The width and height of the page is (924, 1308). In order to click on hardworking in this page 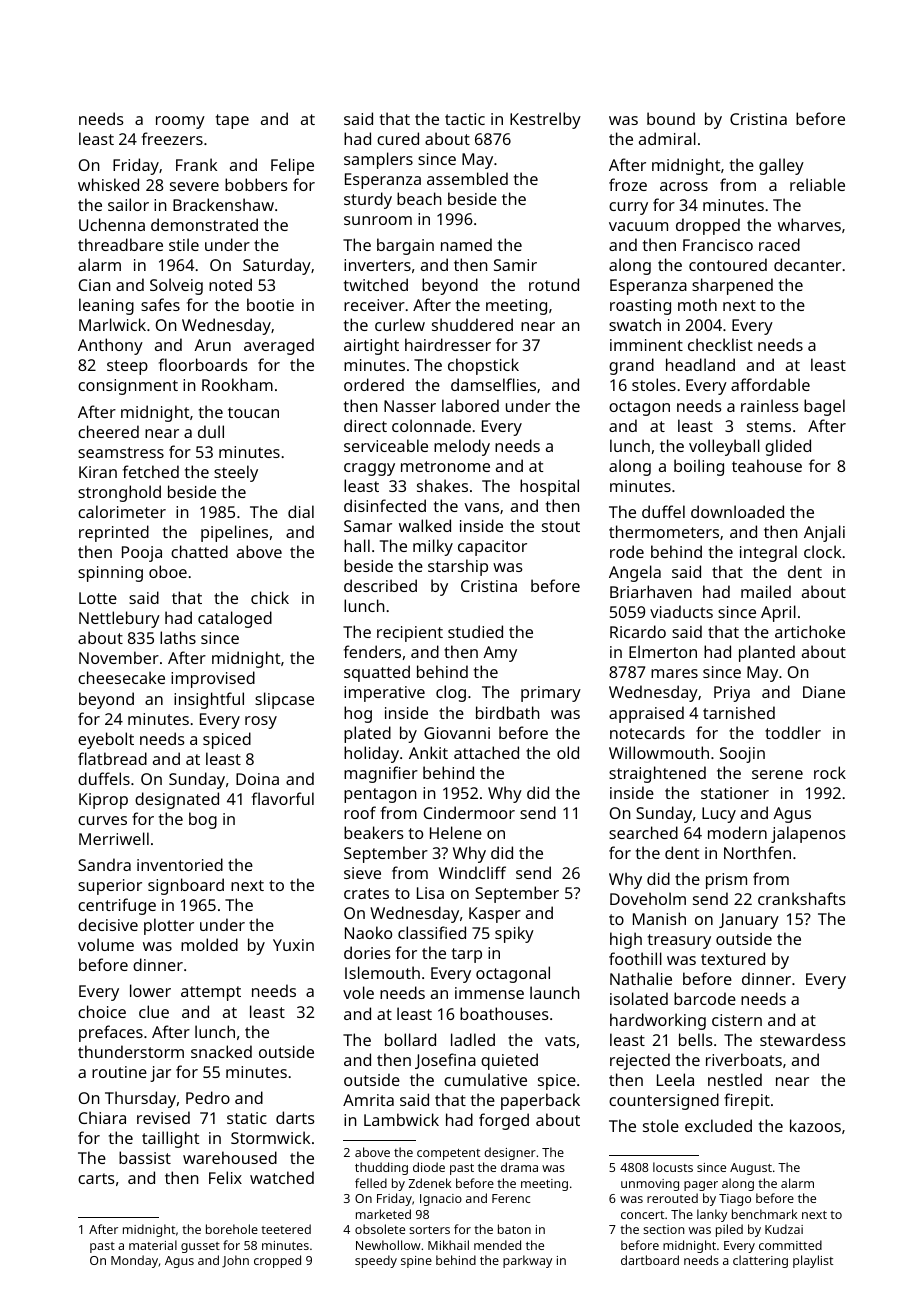, I will do `click(658, 1021)`.
